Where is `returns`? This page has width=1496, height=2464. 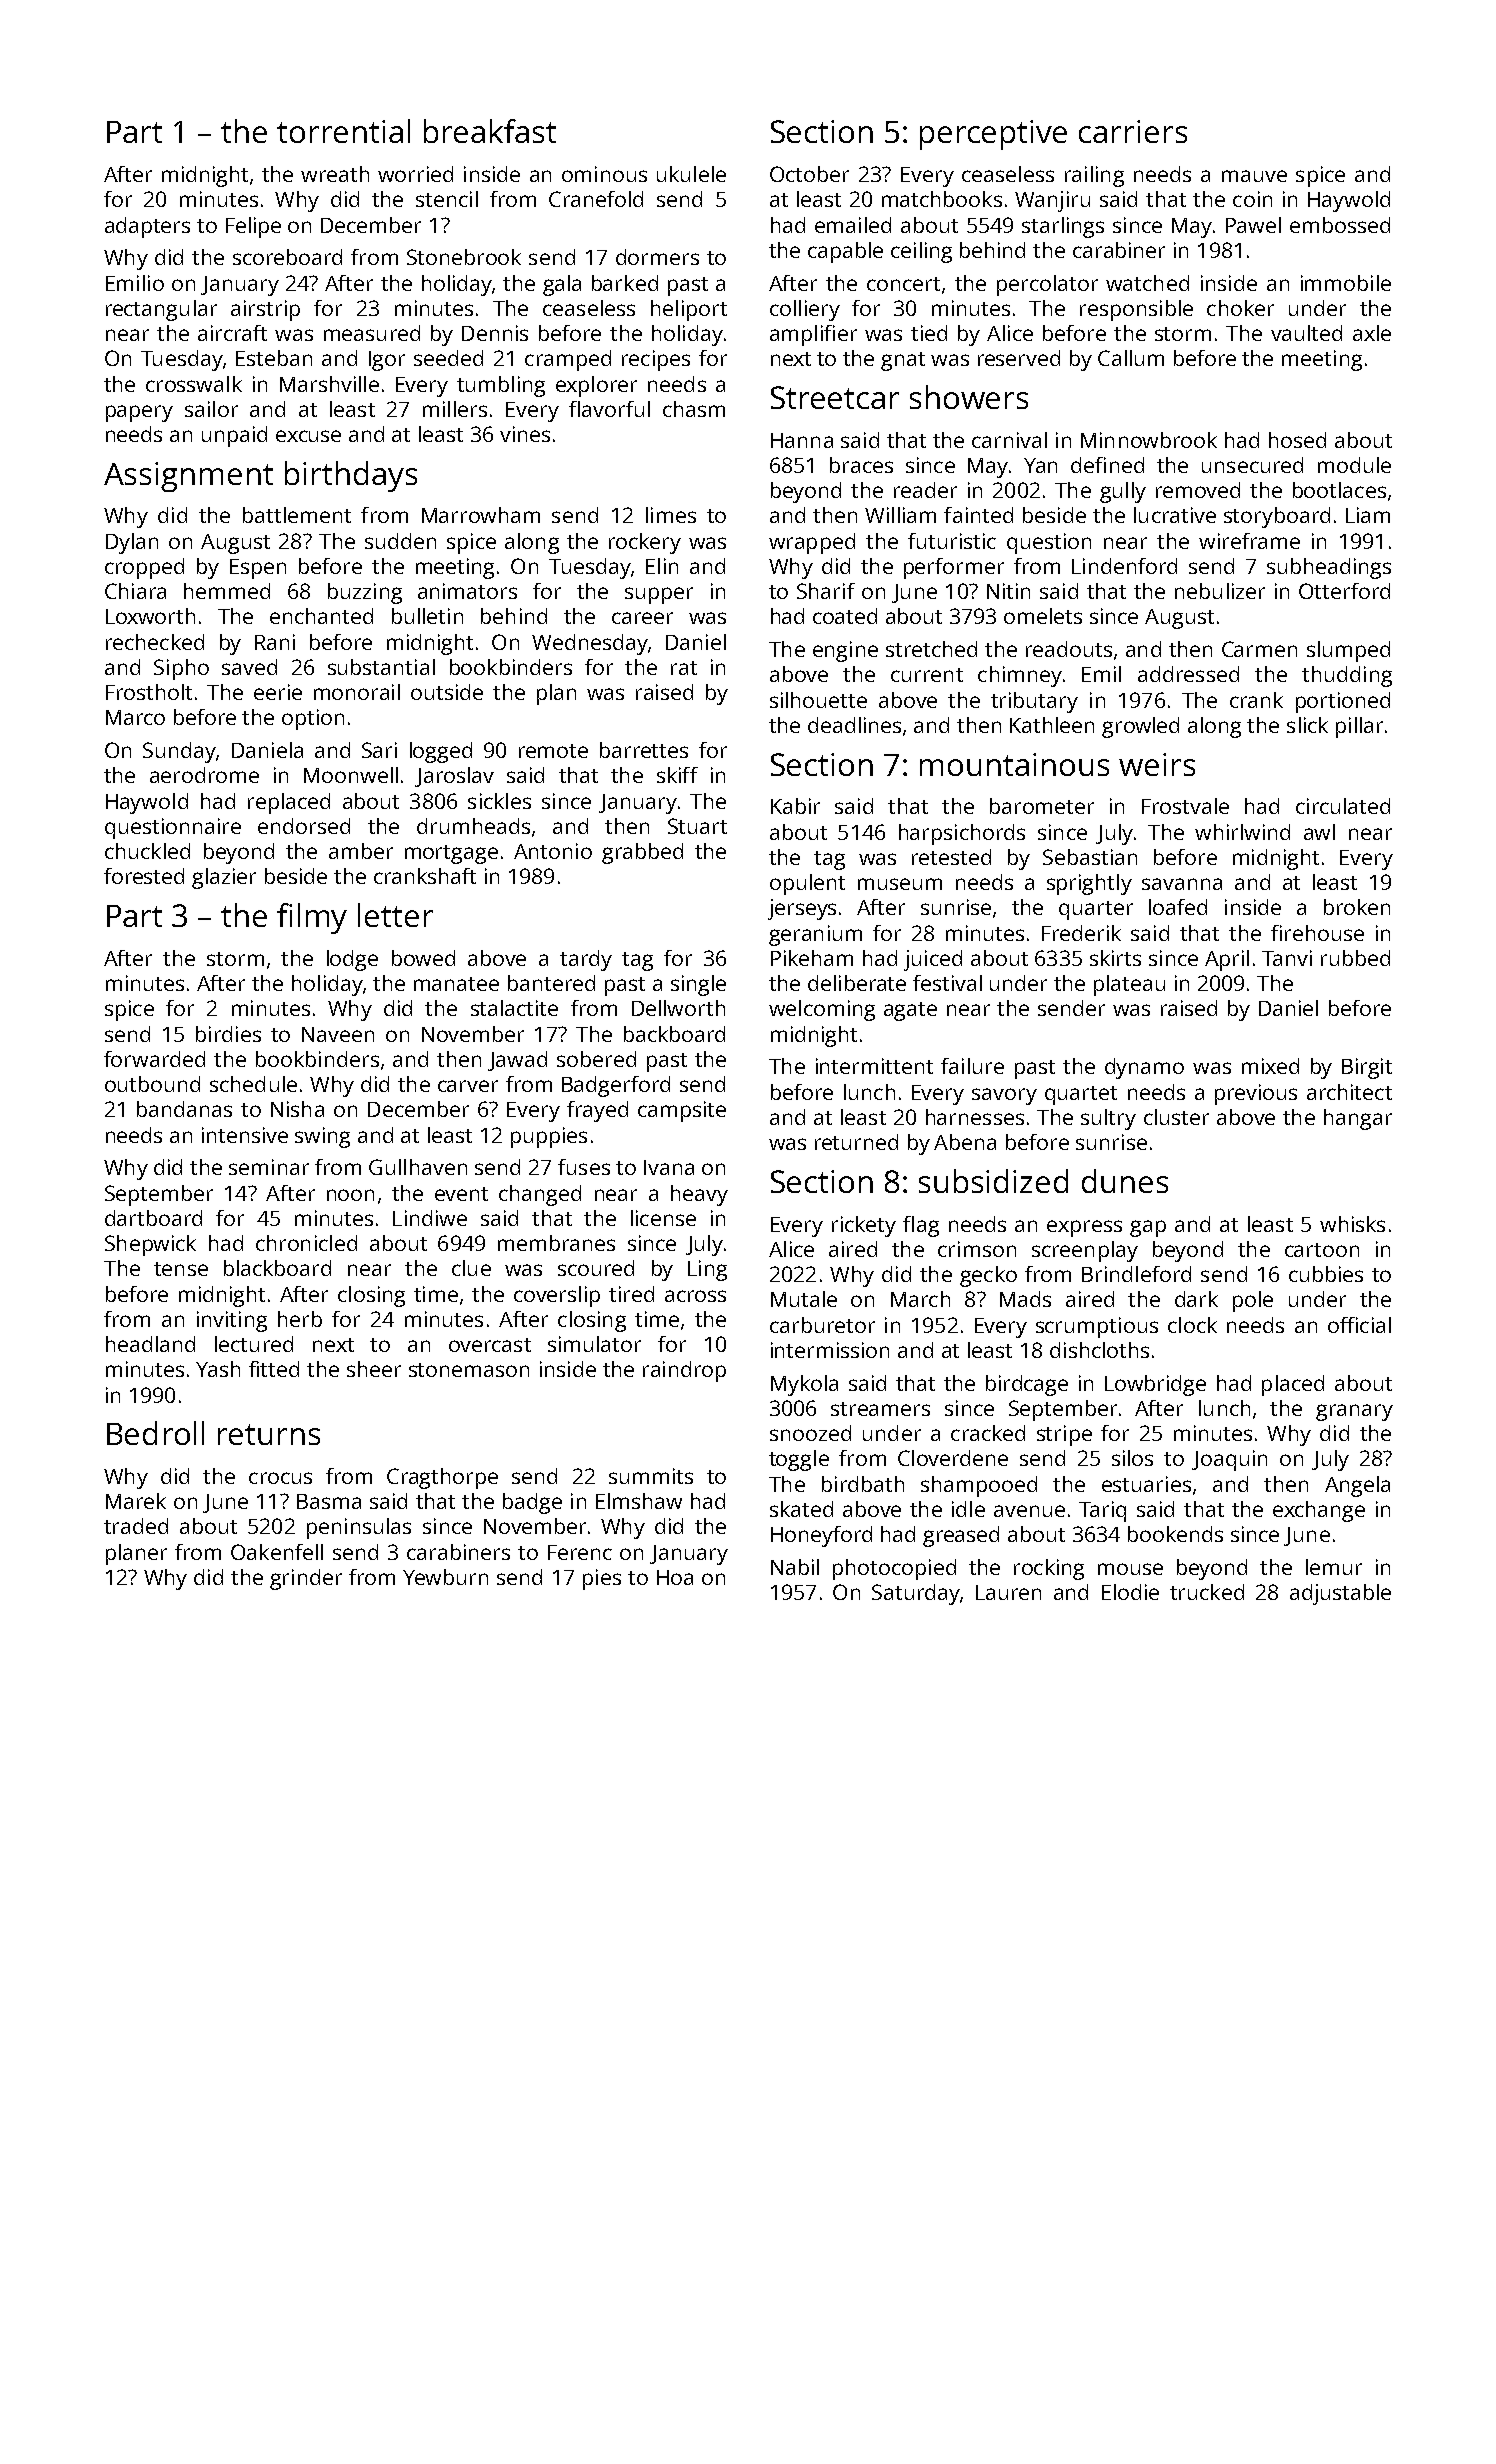 returns is located at coordinates (269, 1434).
